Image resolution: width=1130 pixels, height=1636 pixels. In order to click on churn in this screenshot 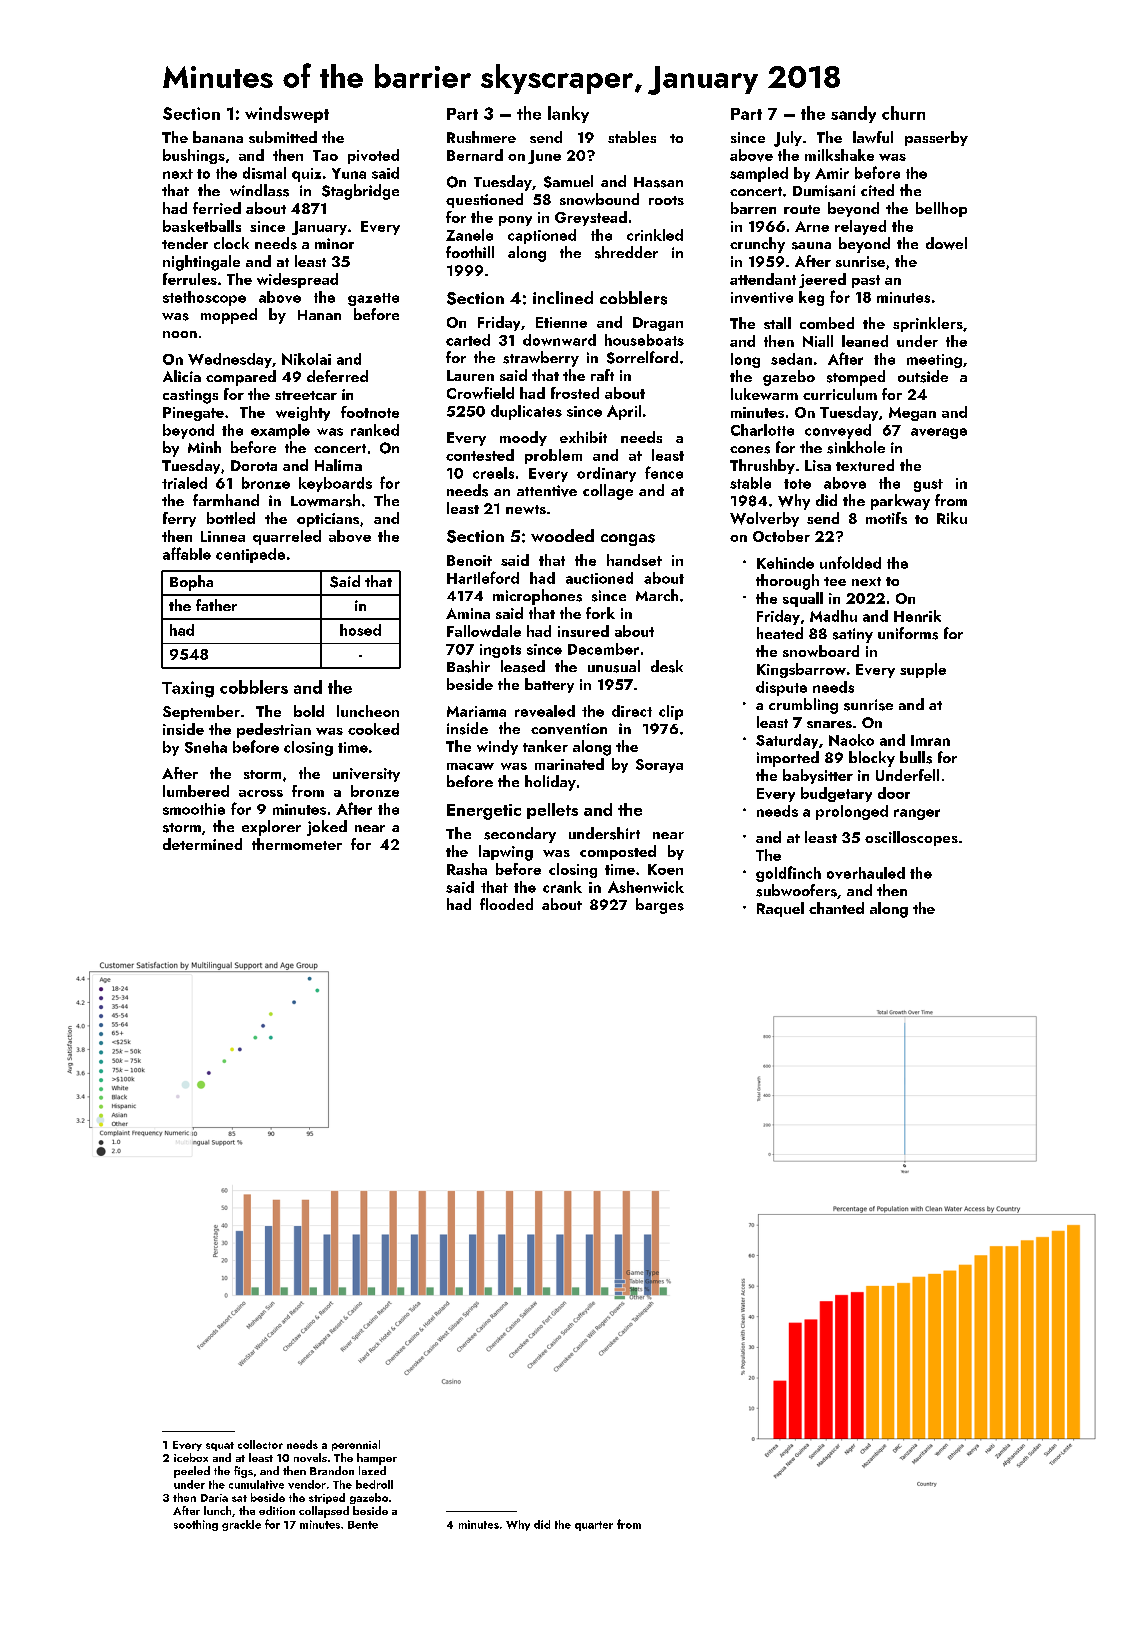, I will do `click(903, 113)`.
